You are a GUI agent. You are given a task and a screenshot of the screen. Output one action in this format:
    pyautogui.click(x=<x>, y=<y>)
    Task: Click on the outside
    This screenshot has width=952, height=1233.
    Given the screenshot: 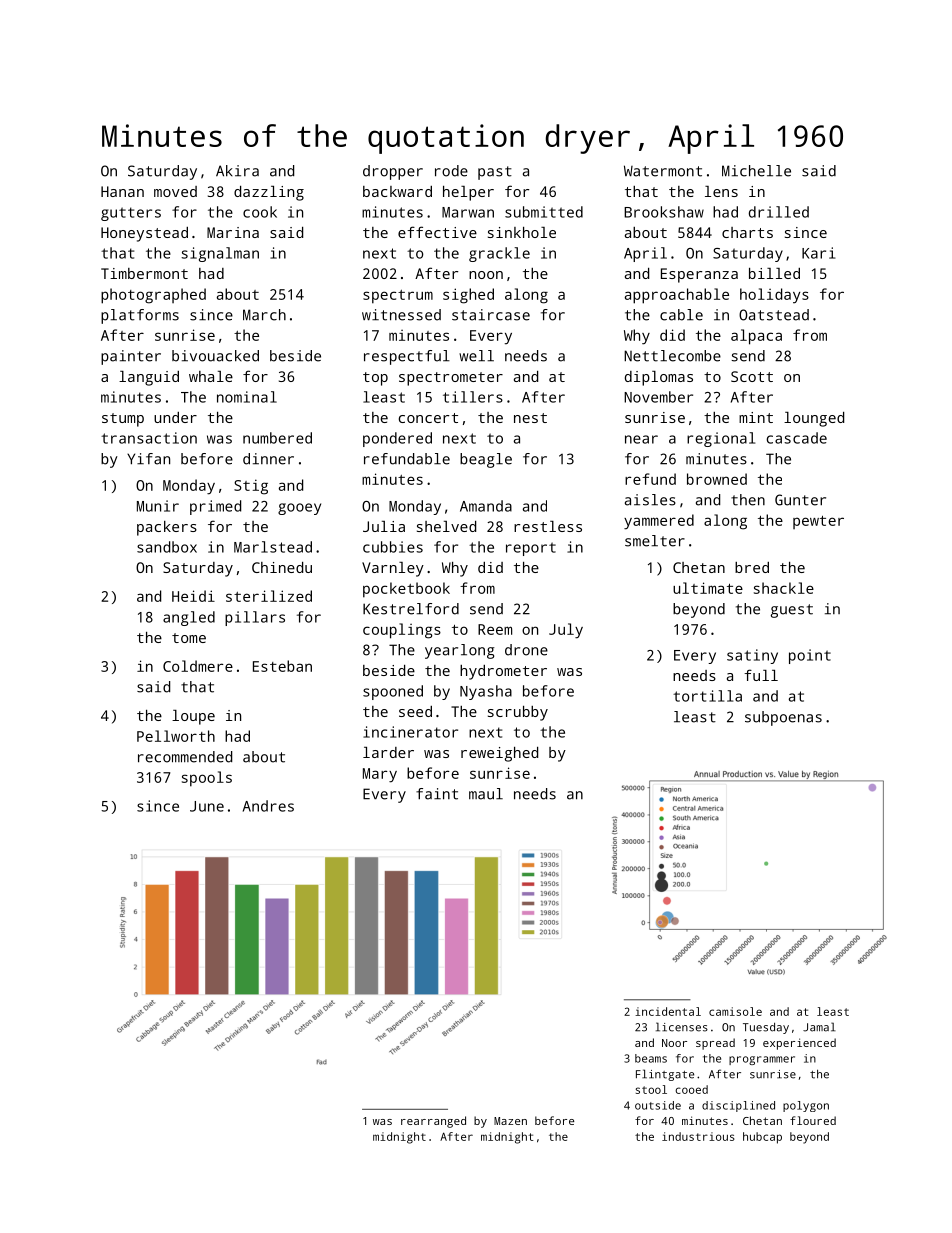 What is the action you would take?
    pyautogui.click(x=658, y=1105)
